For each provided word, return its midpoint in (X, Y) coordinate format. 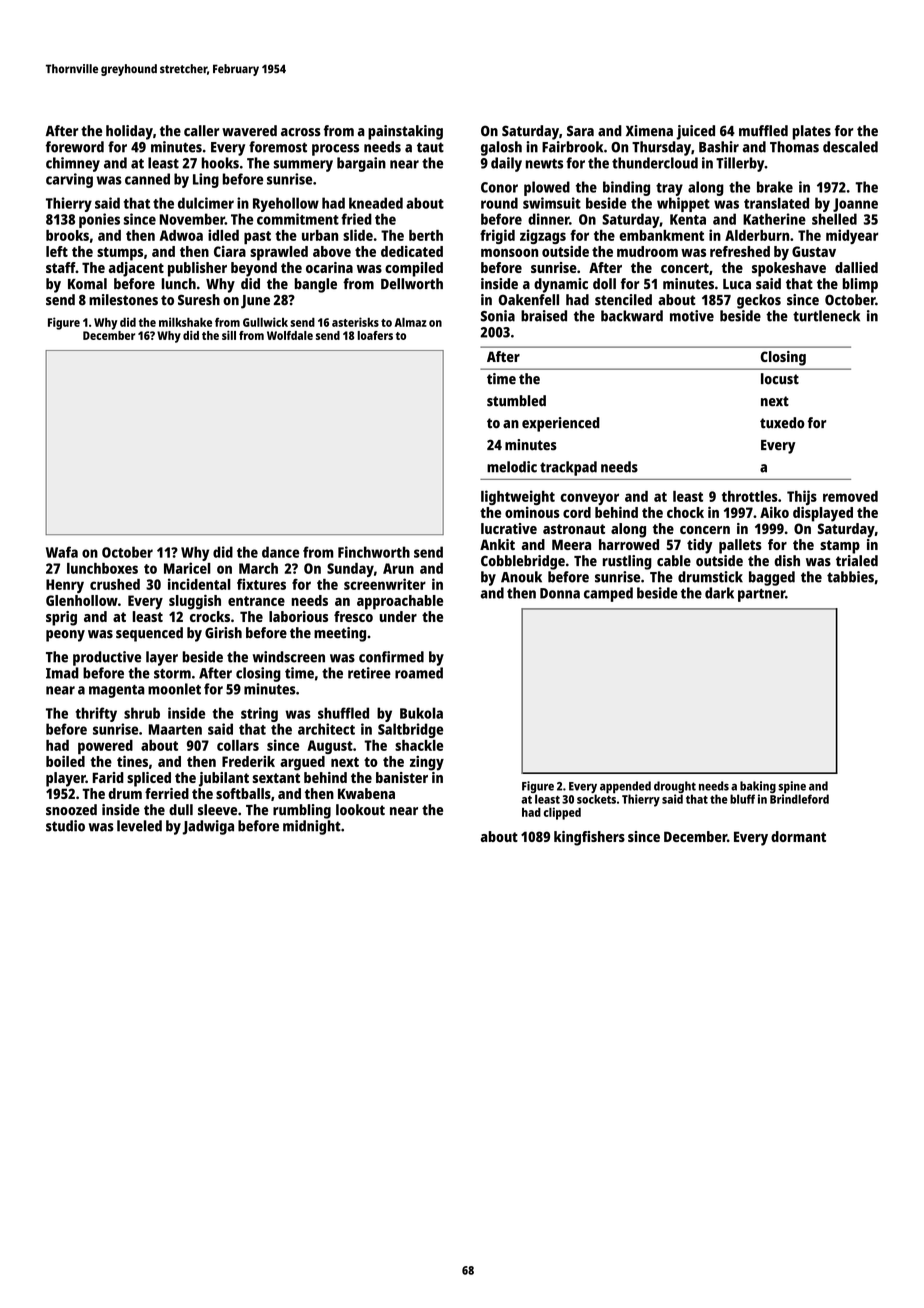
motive (692, 316)
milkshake (185, 322)
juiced (695, 132)
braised (544, 316)
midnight (312, 827)
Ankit (497, 544)
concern (705, 530)
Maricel (187, 568)
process (335, 150)
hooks (220, 163)
